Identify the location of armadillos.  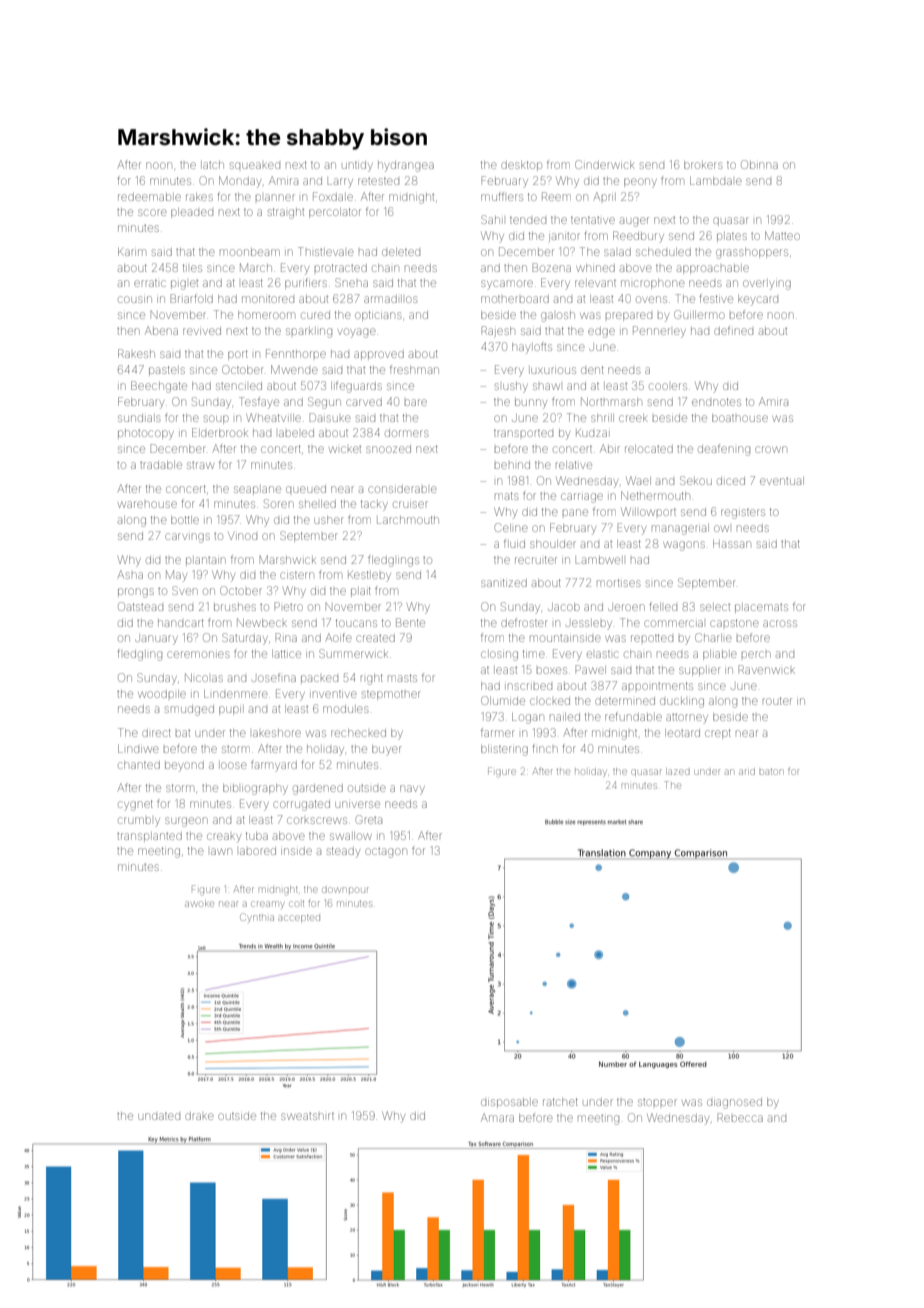
(390, 299).
